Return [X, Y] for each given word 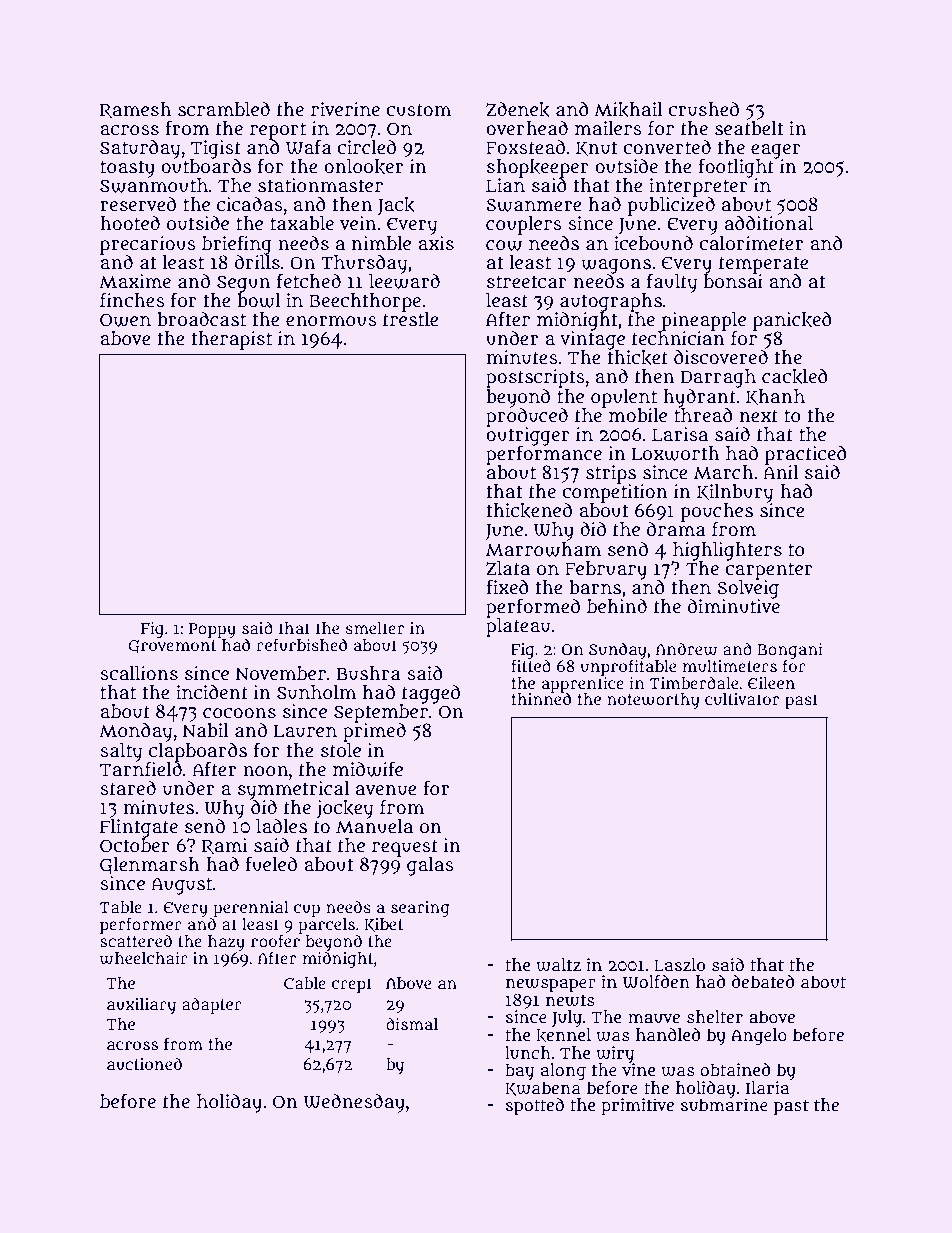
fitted [531, 666]
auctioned [144, 1064]
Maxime [135, 281]
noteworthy [653, 701]
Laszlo [679, 965]
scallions [139, 673]
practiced [806, 455]
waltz [558, 965]
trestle [410, 319]
